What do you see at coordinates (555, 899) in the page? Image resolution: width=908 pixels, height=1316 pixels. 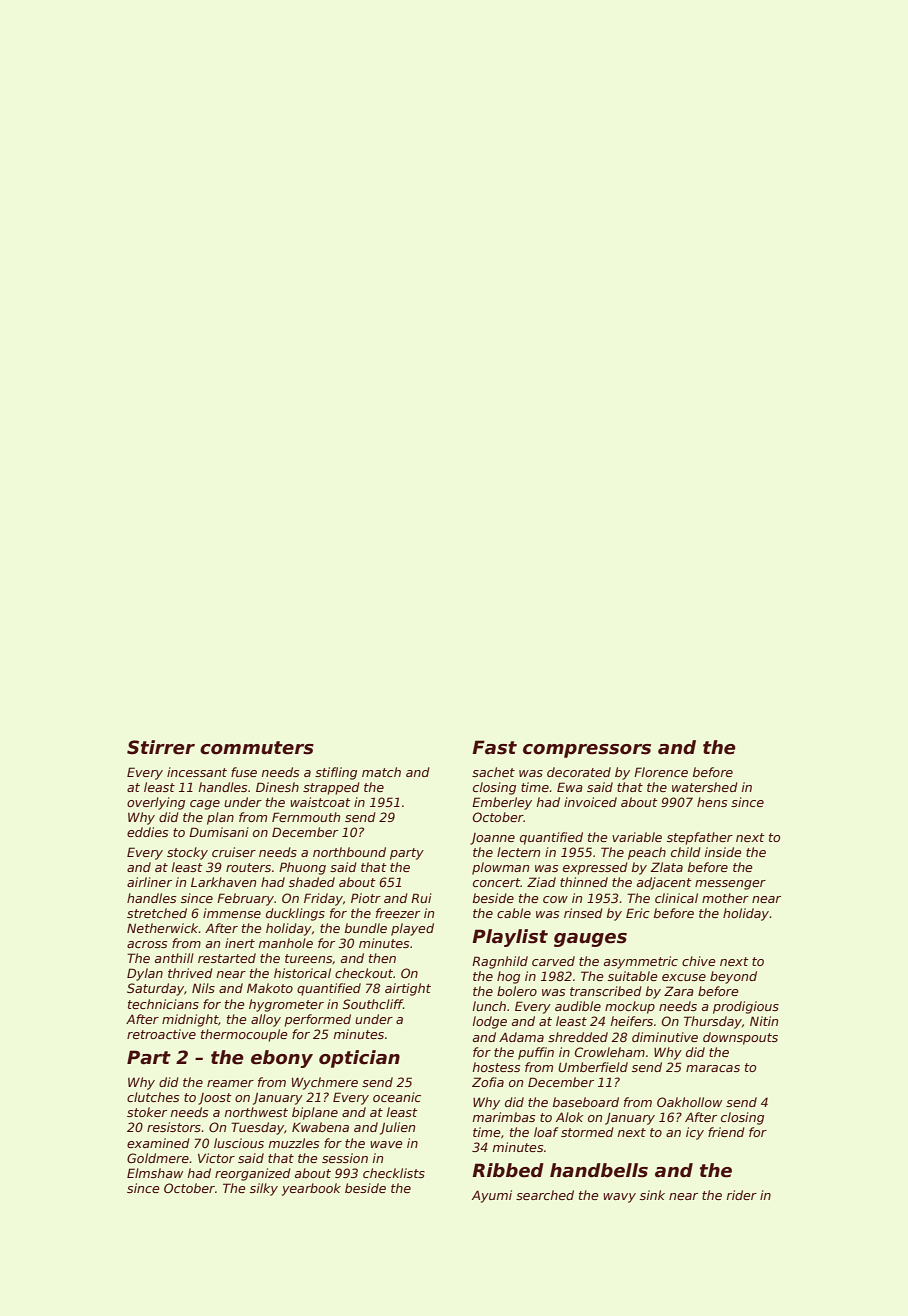 I see `cow` at bounding box center [555, 899].
